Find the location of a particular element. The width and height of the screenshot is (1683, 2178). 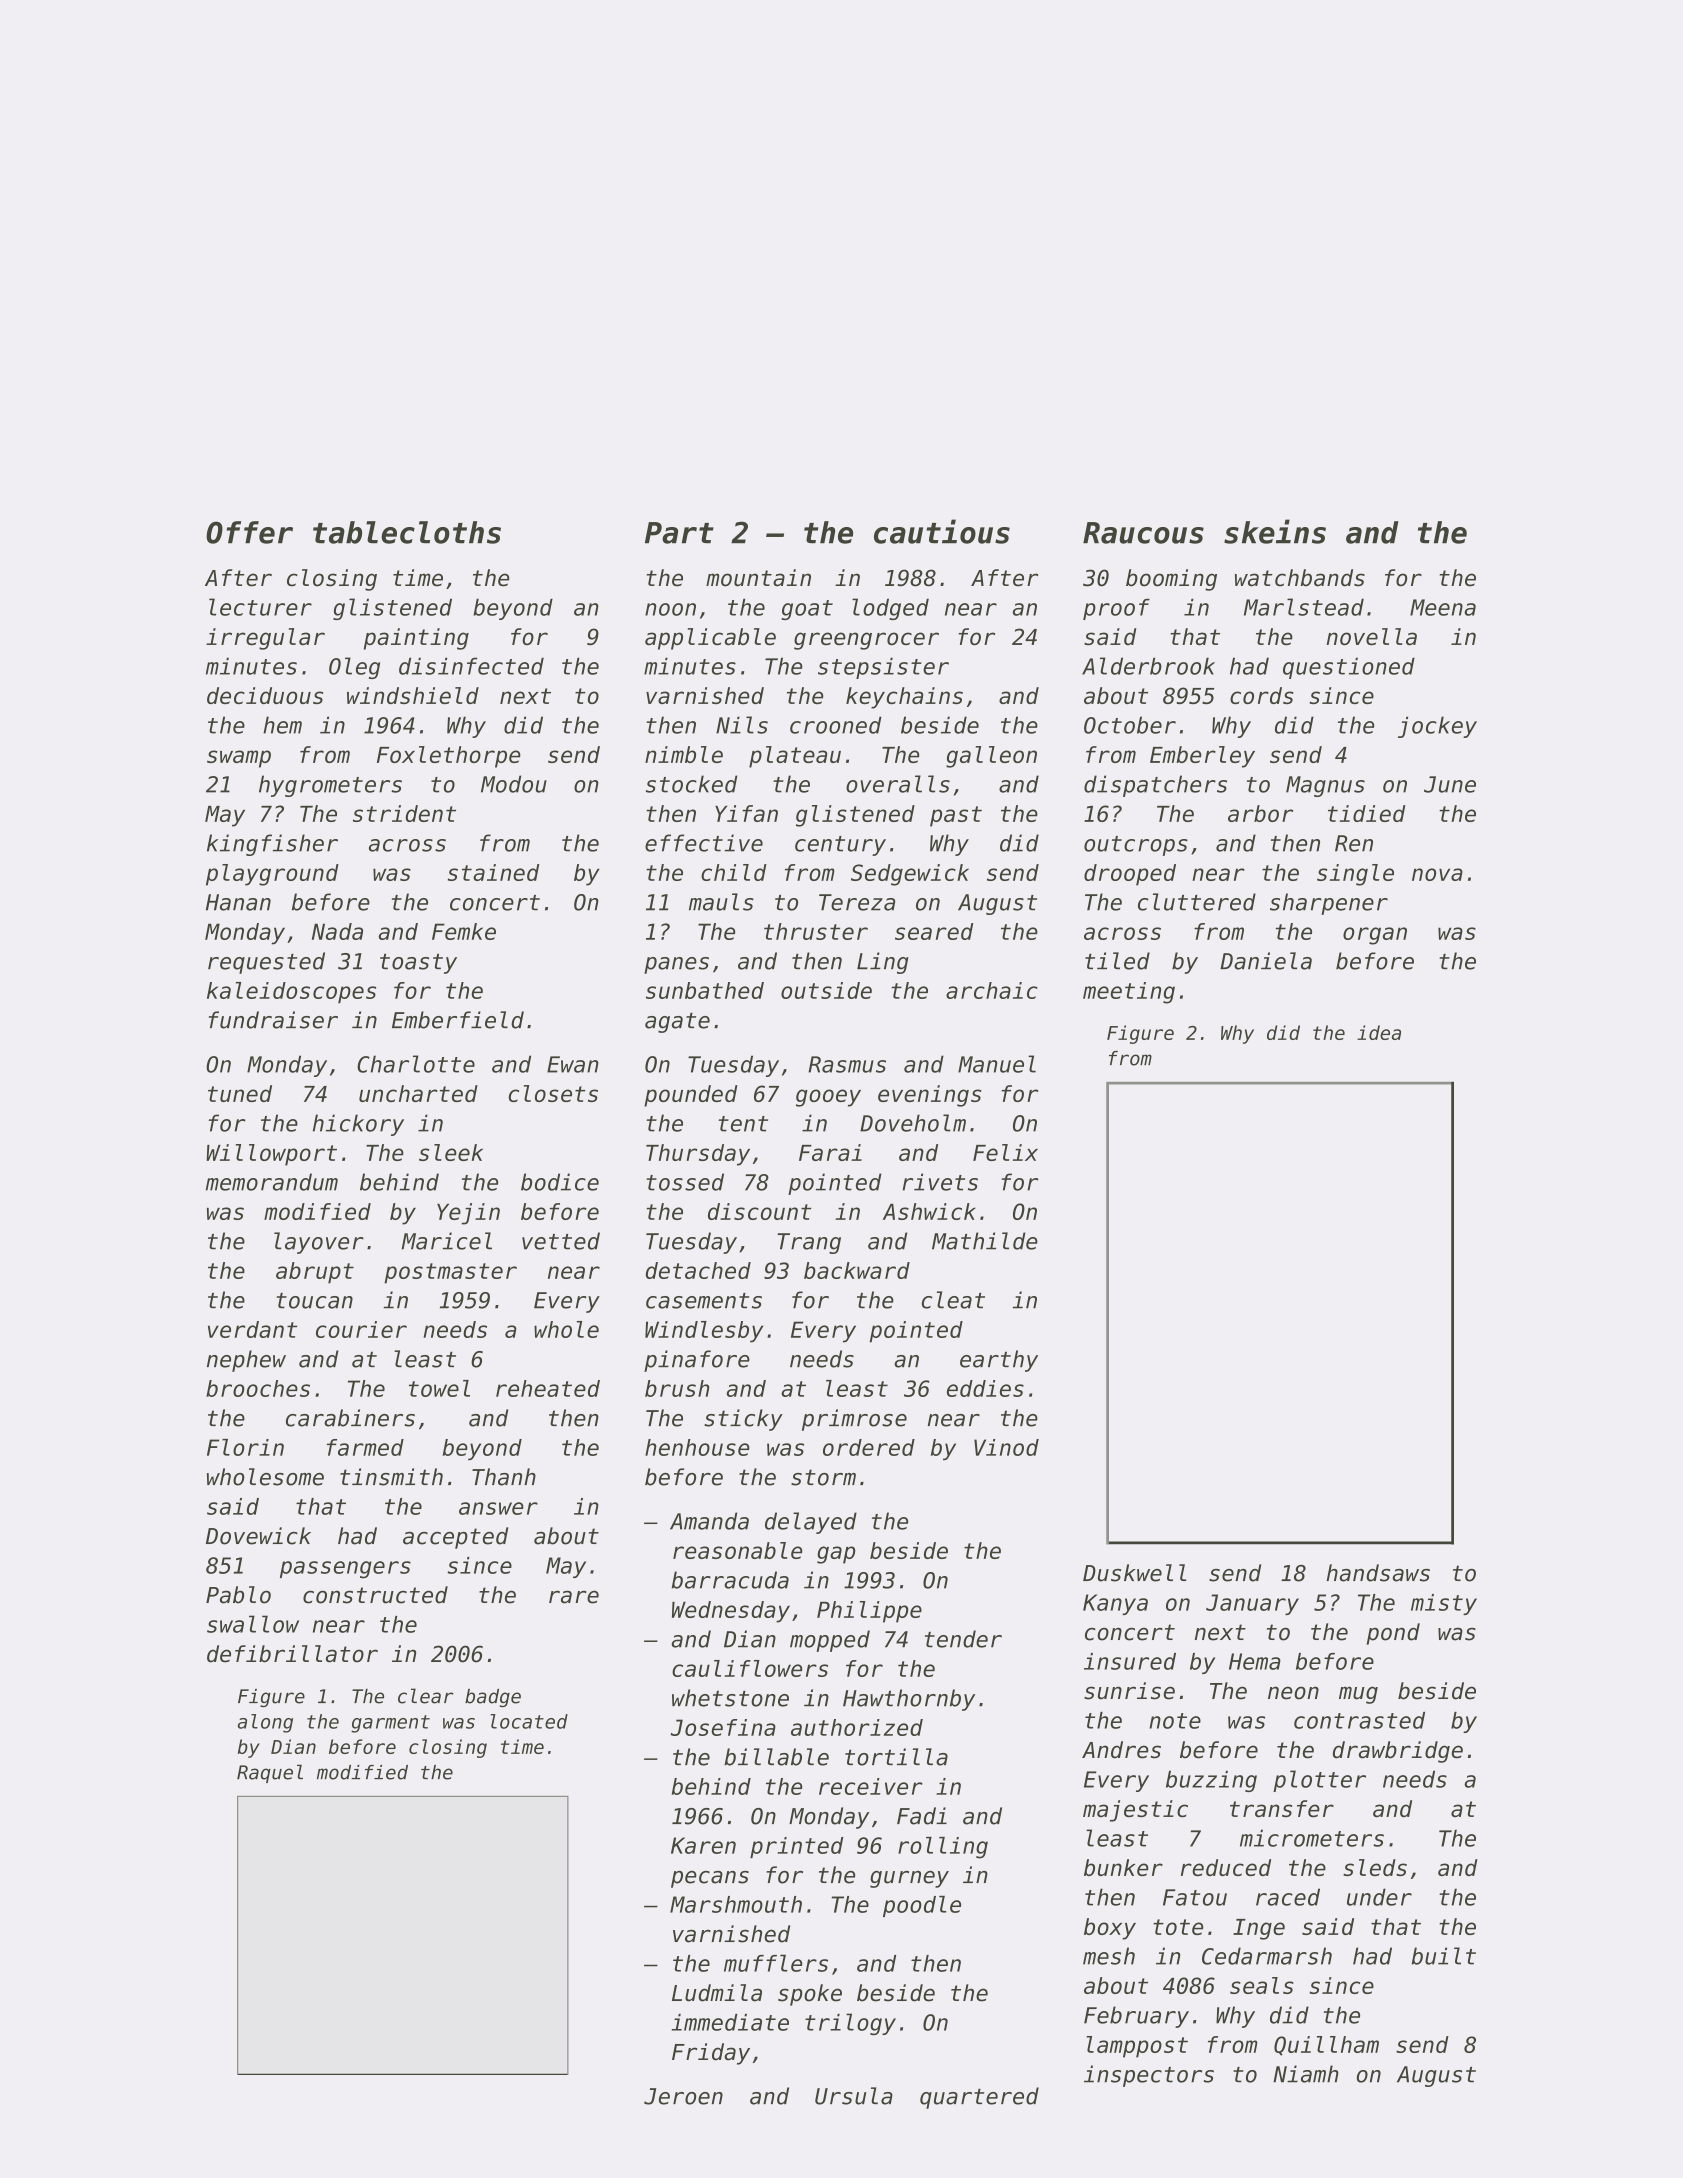

deciduous is located at coordinates (265, 695).
